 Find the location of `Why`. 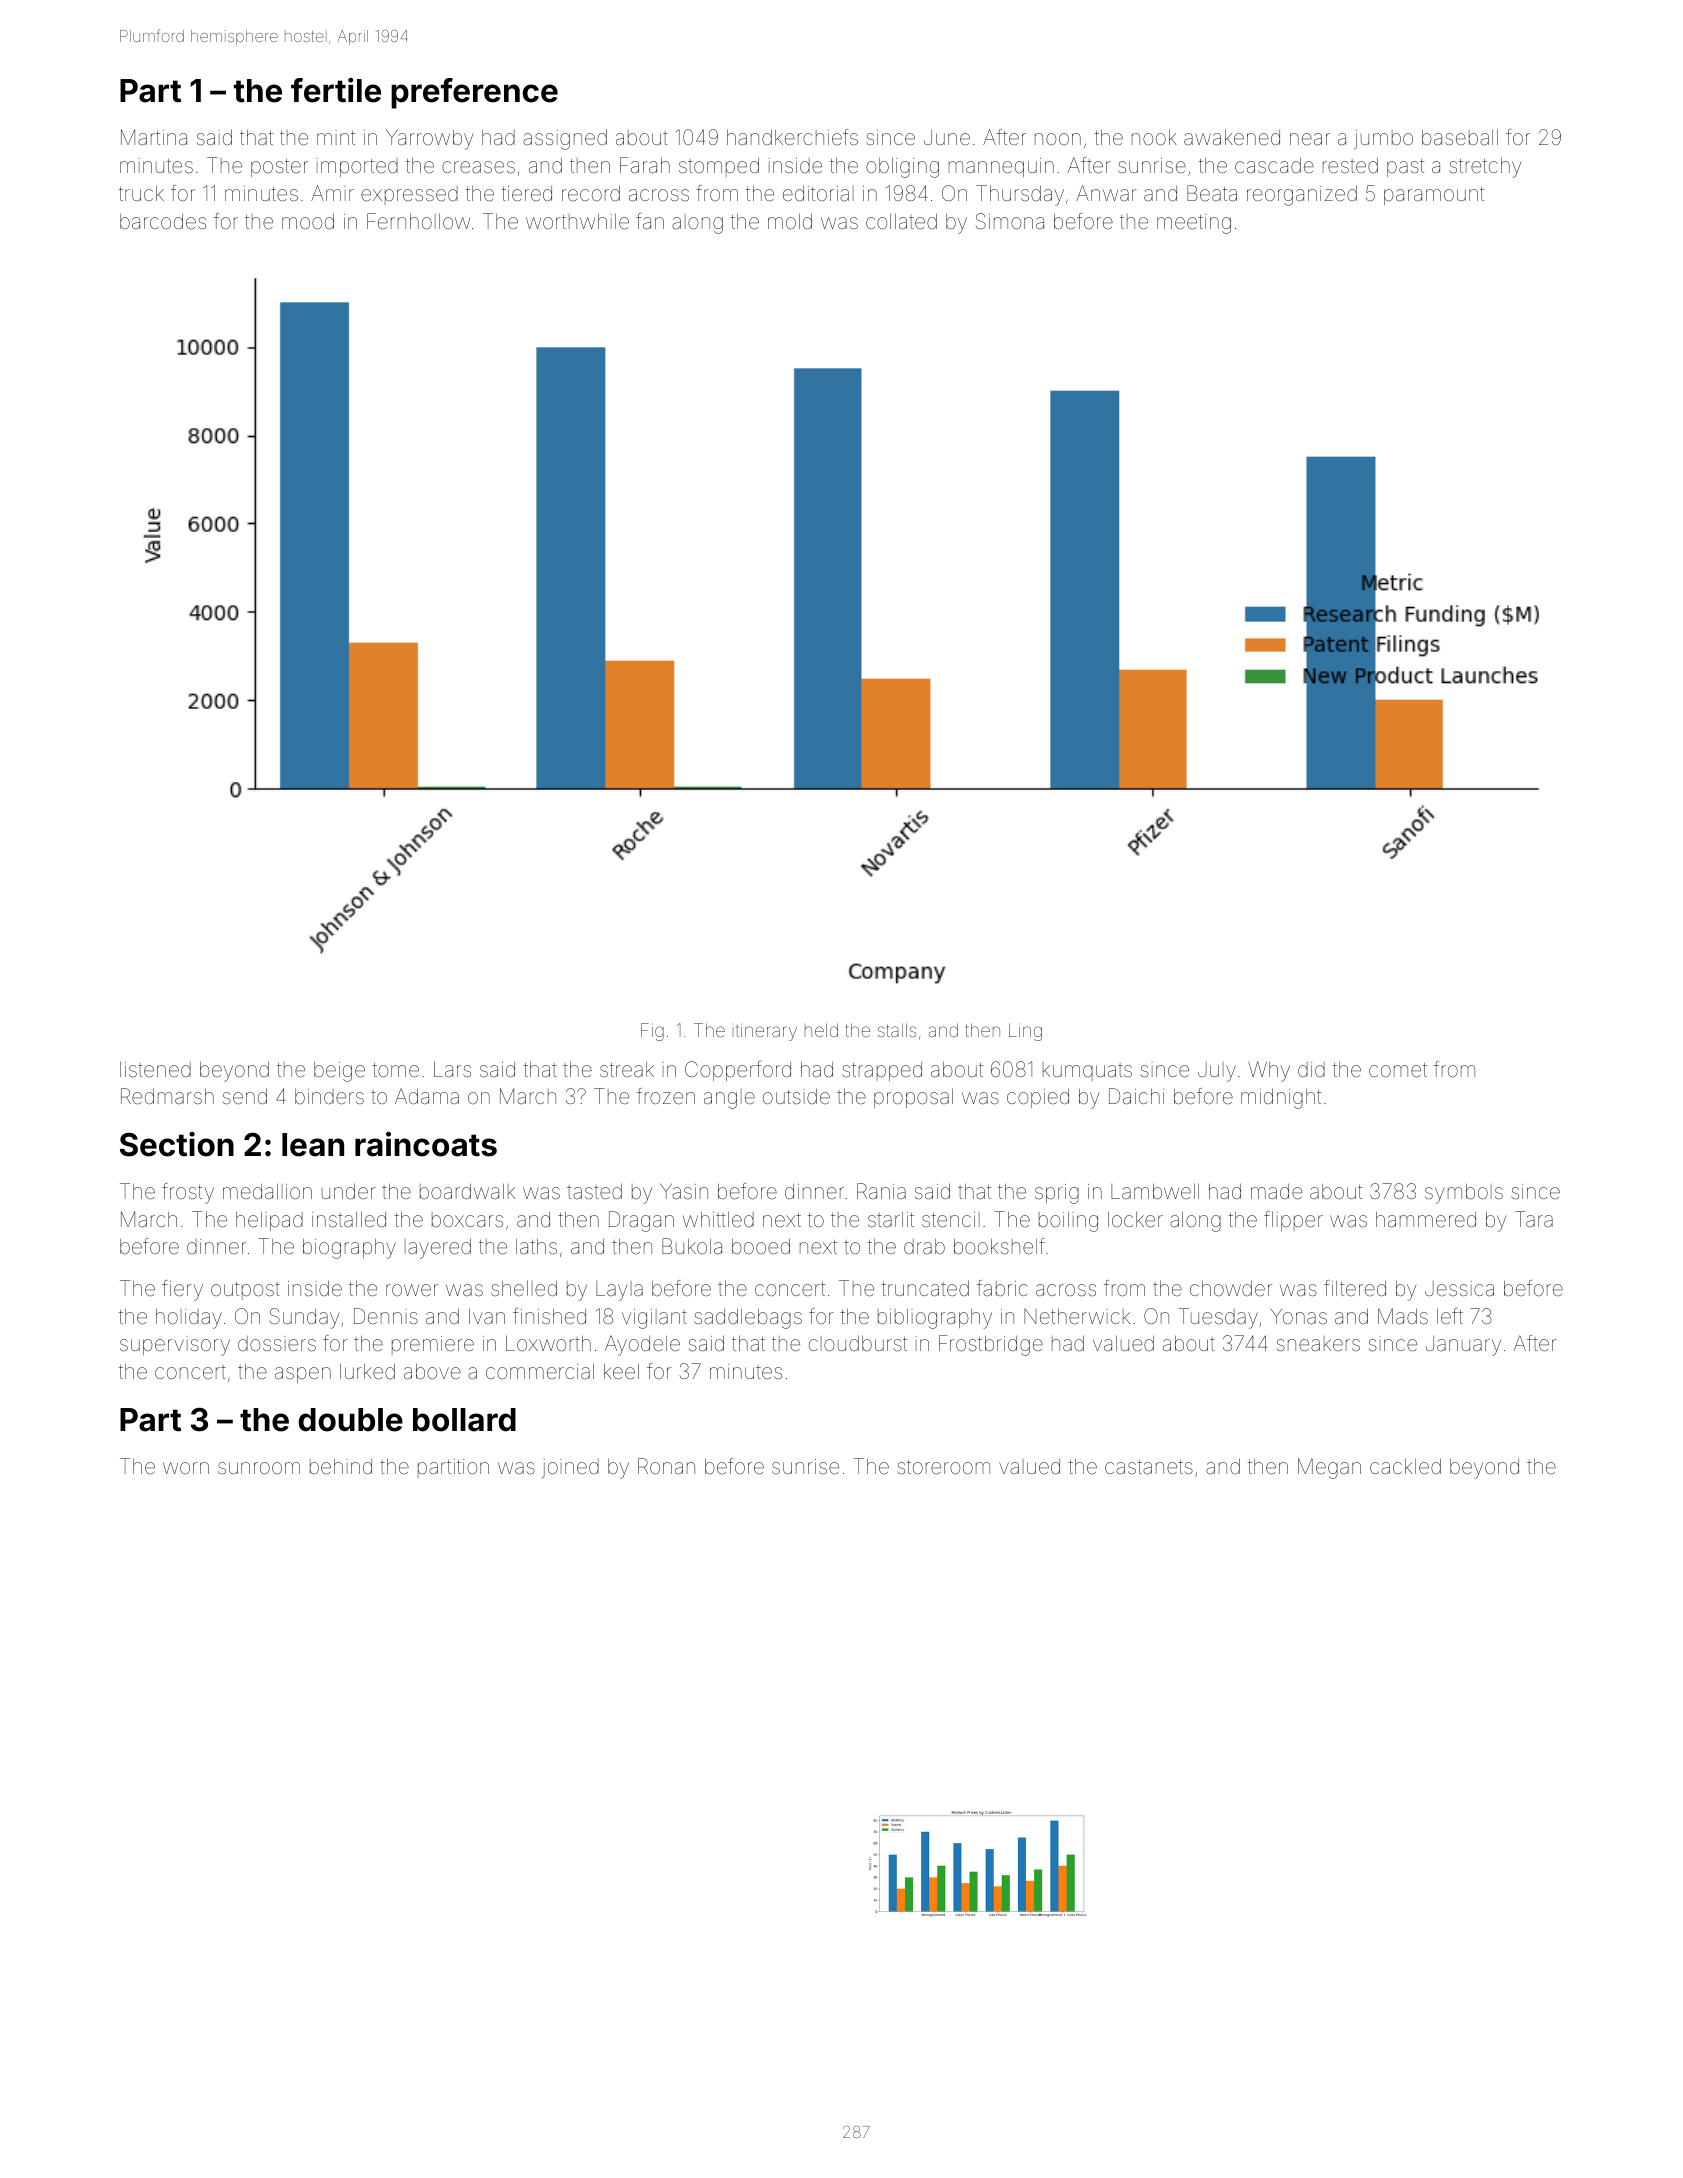

Why is located at coordinates (1269, 1071).
